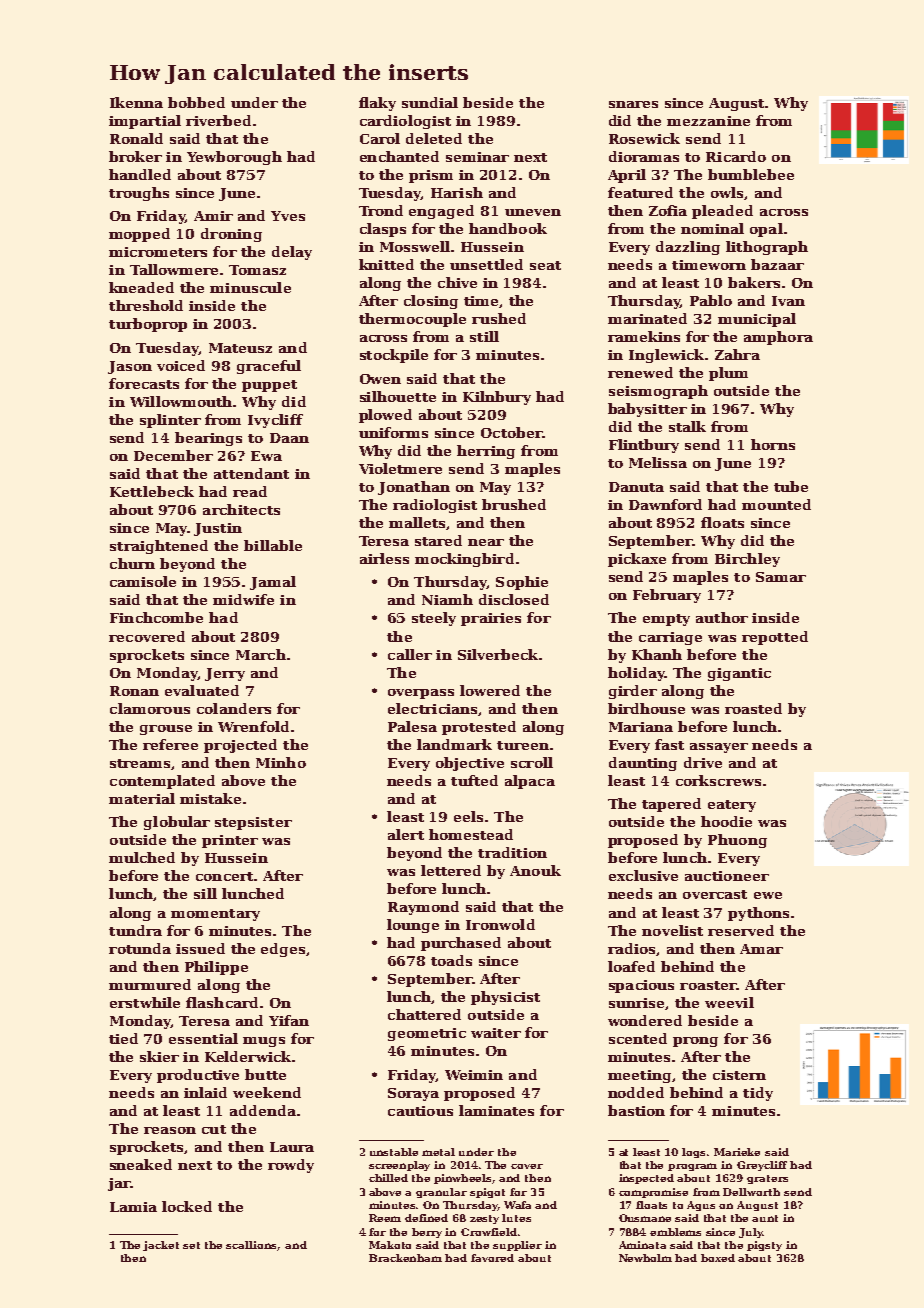 The image size is (924, 1308). Describe the element at coordinates (144, 383) in the screenshot. I see `forecasts` at that location.
